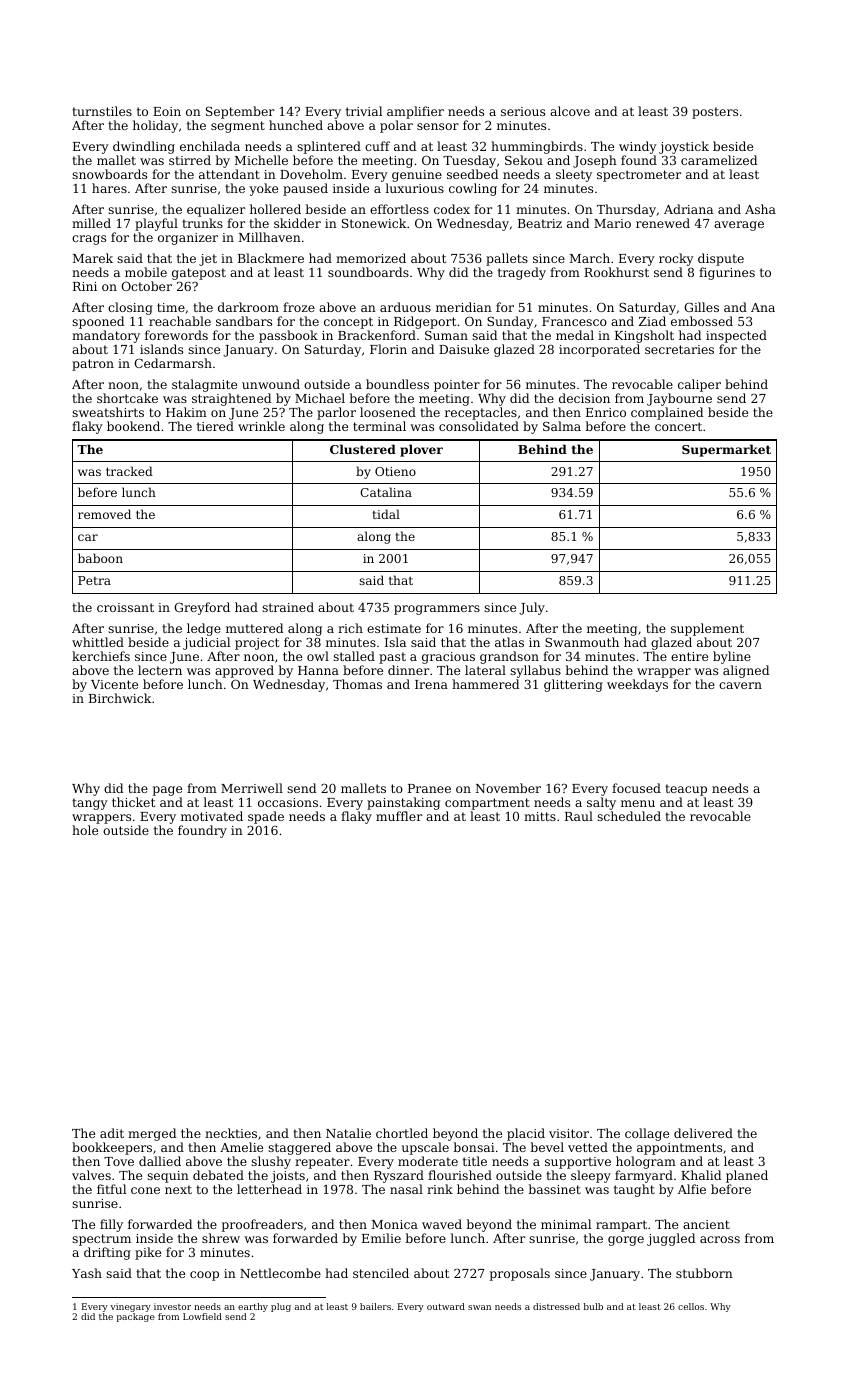 The image size is (849, 1400). Describe the element at coordinates (726, 450) in the screenshot. I see `Supermarket` at that location.
